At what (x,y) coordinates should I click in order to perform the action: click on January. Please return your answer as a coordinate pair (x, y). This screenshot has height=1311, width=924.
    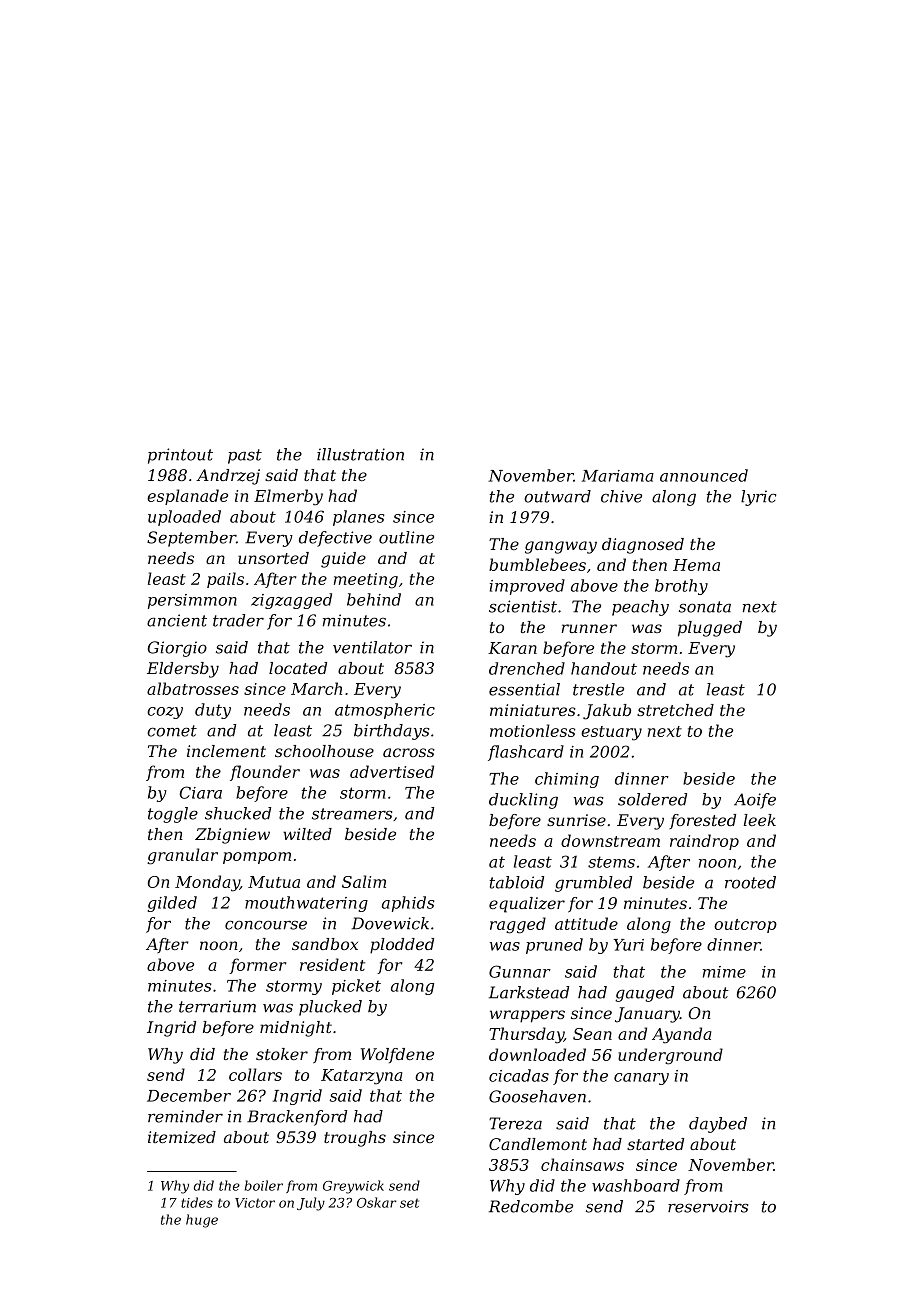
    Looking at the image, I should click on (647, 1015).
